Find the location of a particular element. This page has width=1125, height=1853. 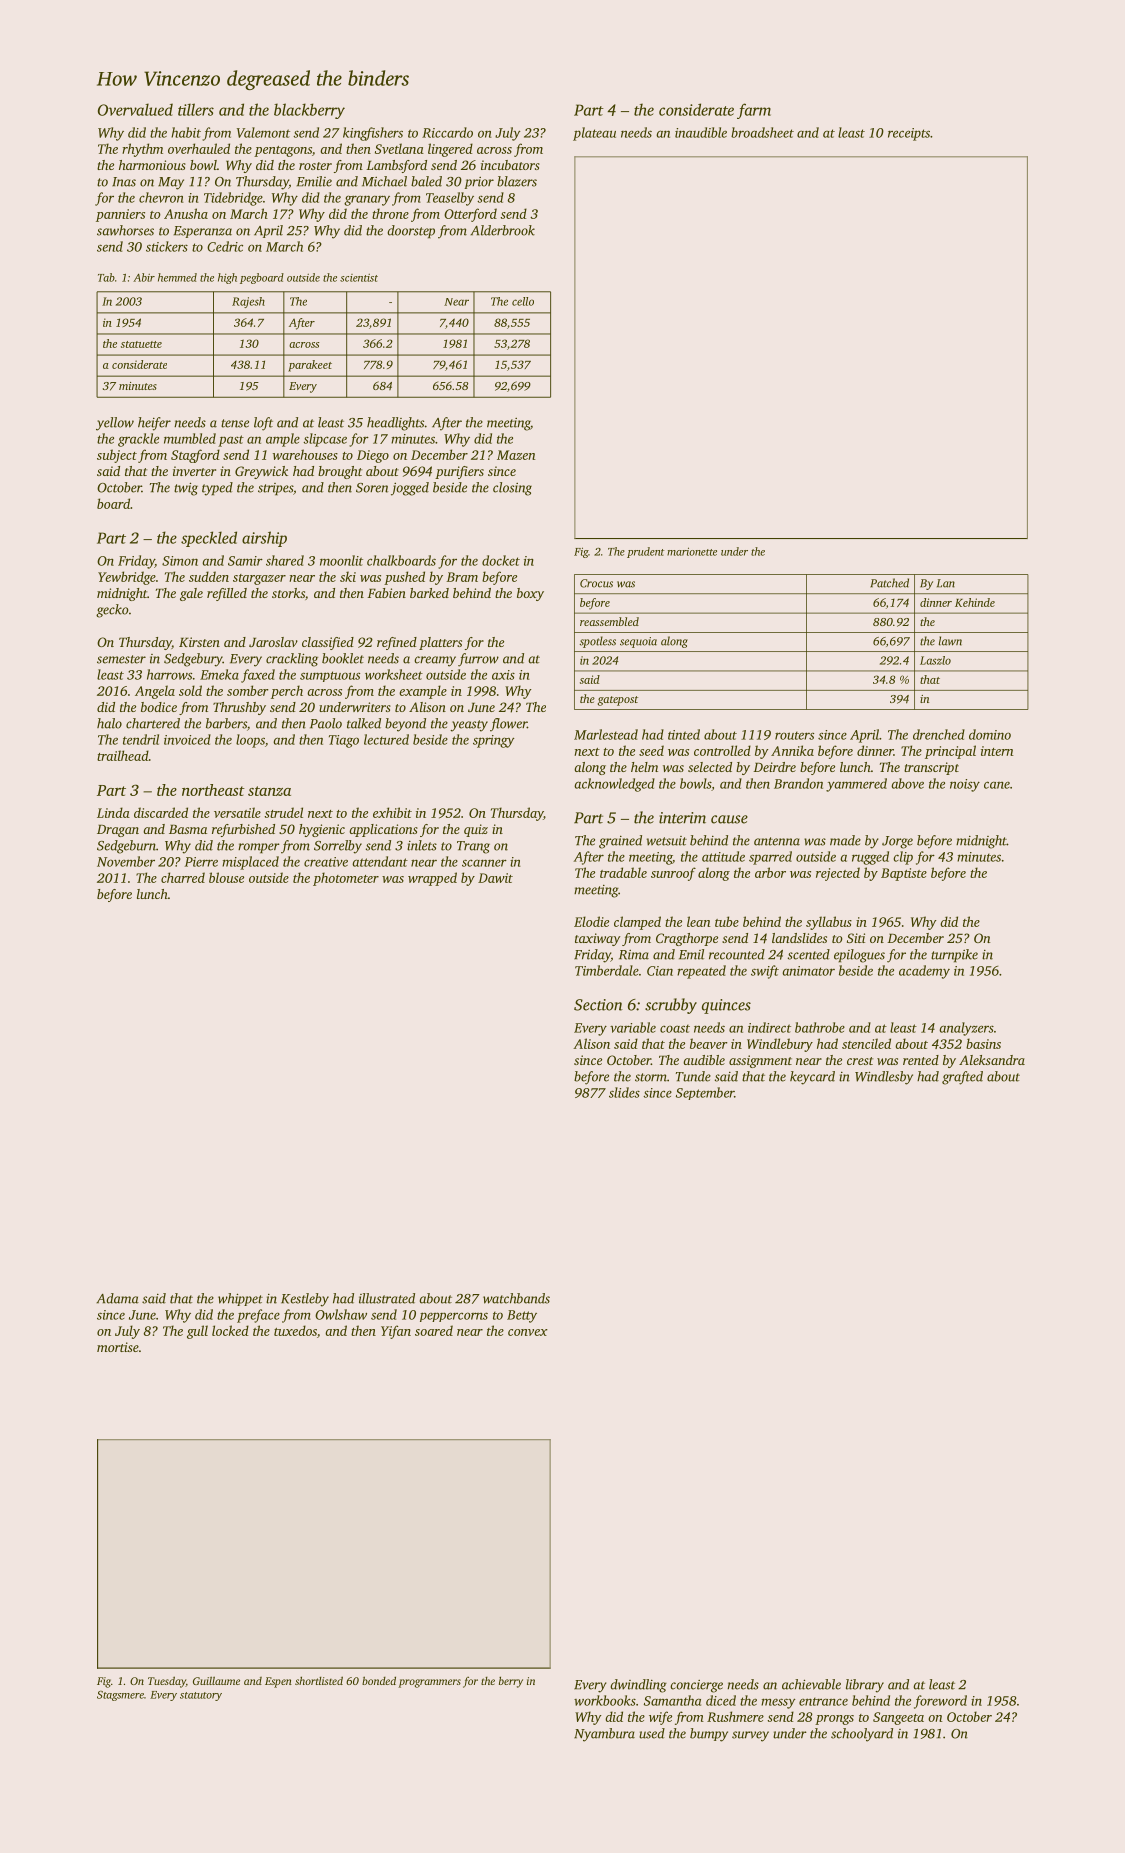

cello is located at coordinates (523, 301).
